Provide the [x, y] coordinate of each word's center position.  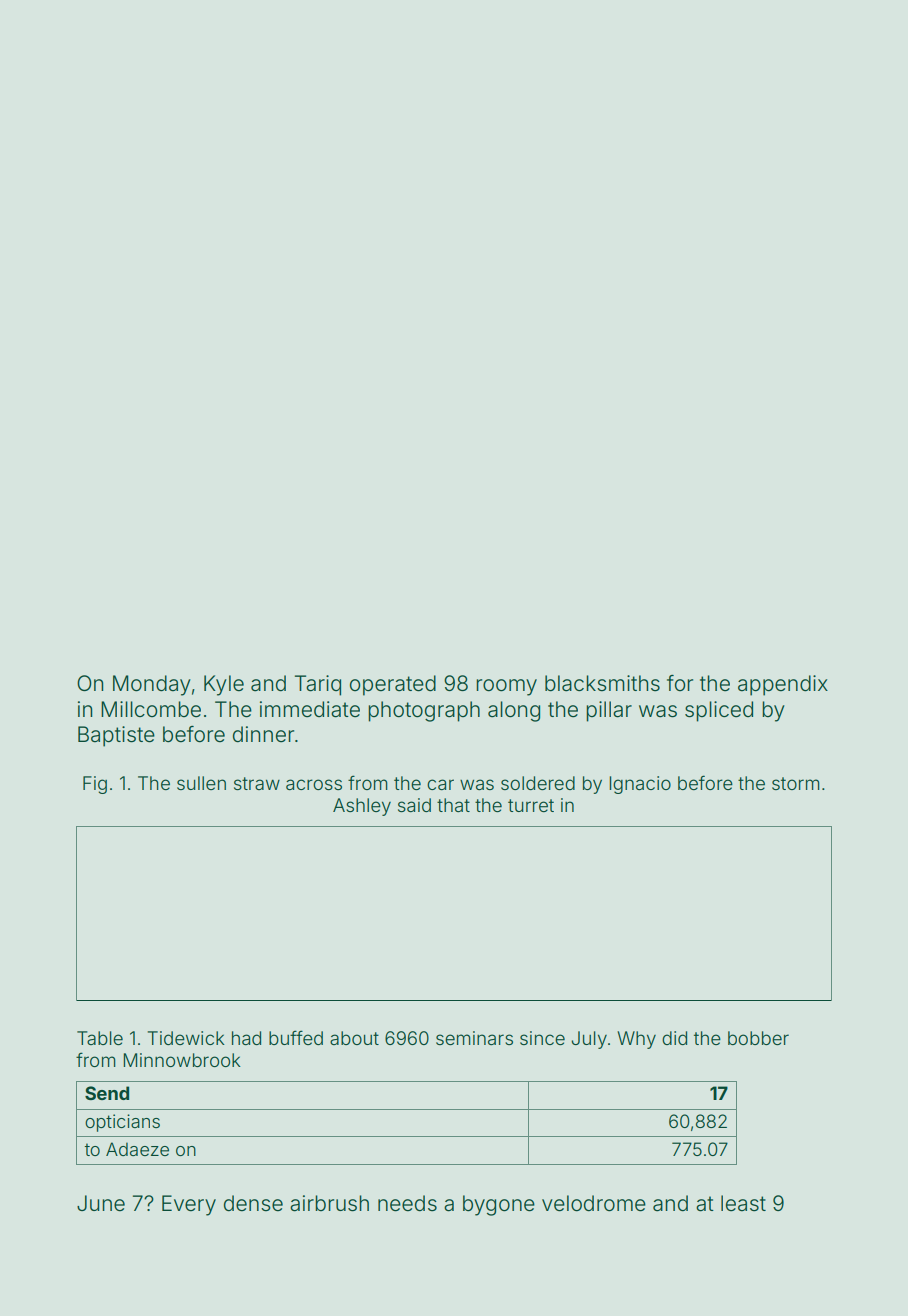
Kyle [224, 685]
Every [189, 1205]
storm [796, 783]
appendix [783, 685]
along [514, 711]
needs [407, 1203]
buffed [296, 1037]
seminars [474, 1038]
